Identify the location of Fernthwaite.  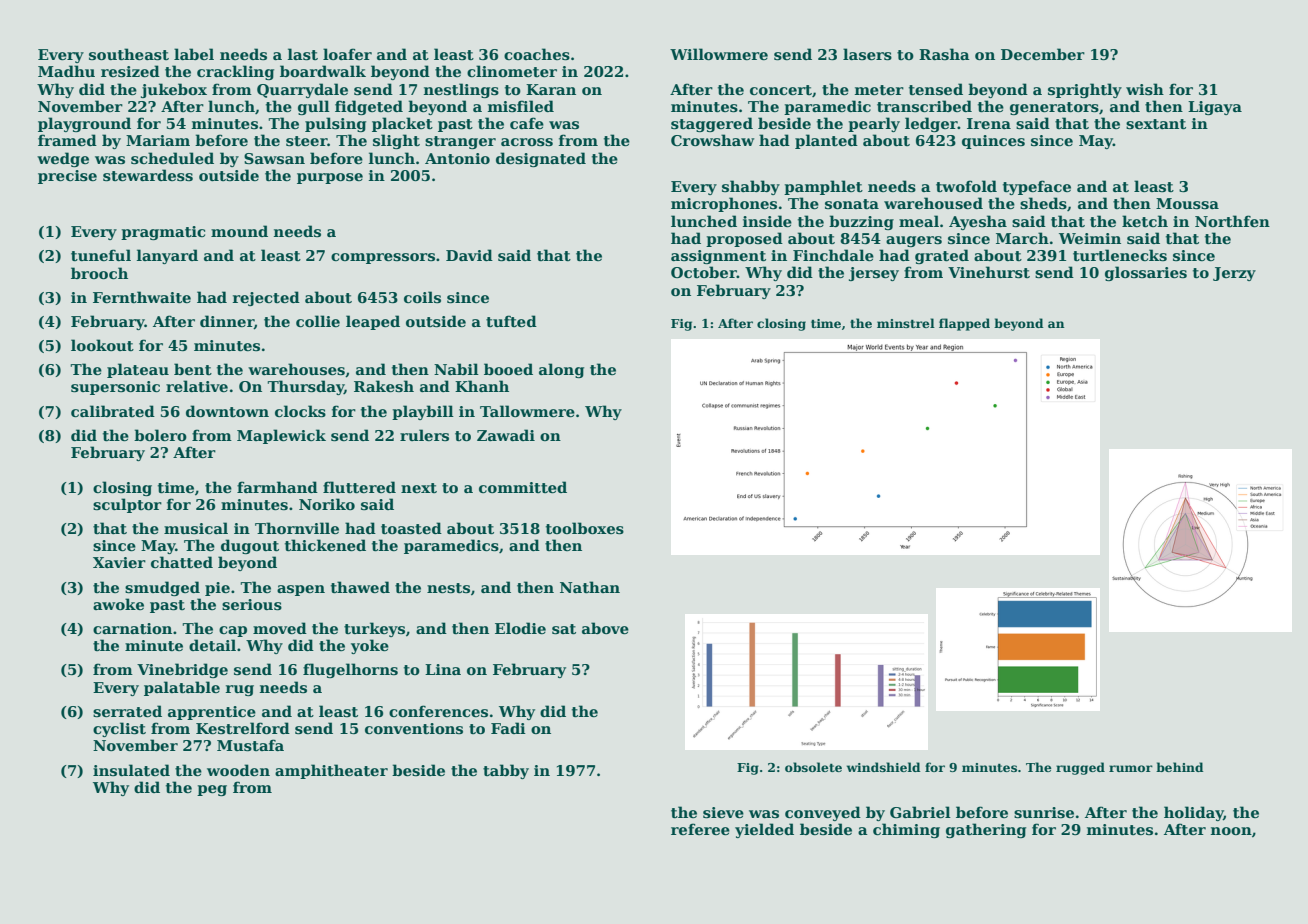
(142, 297).
